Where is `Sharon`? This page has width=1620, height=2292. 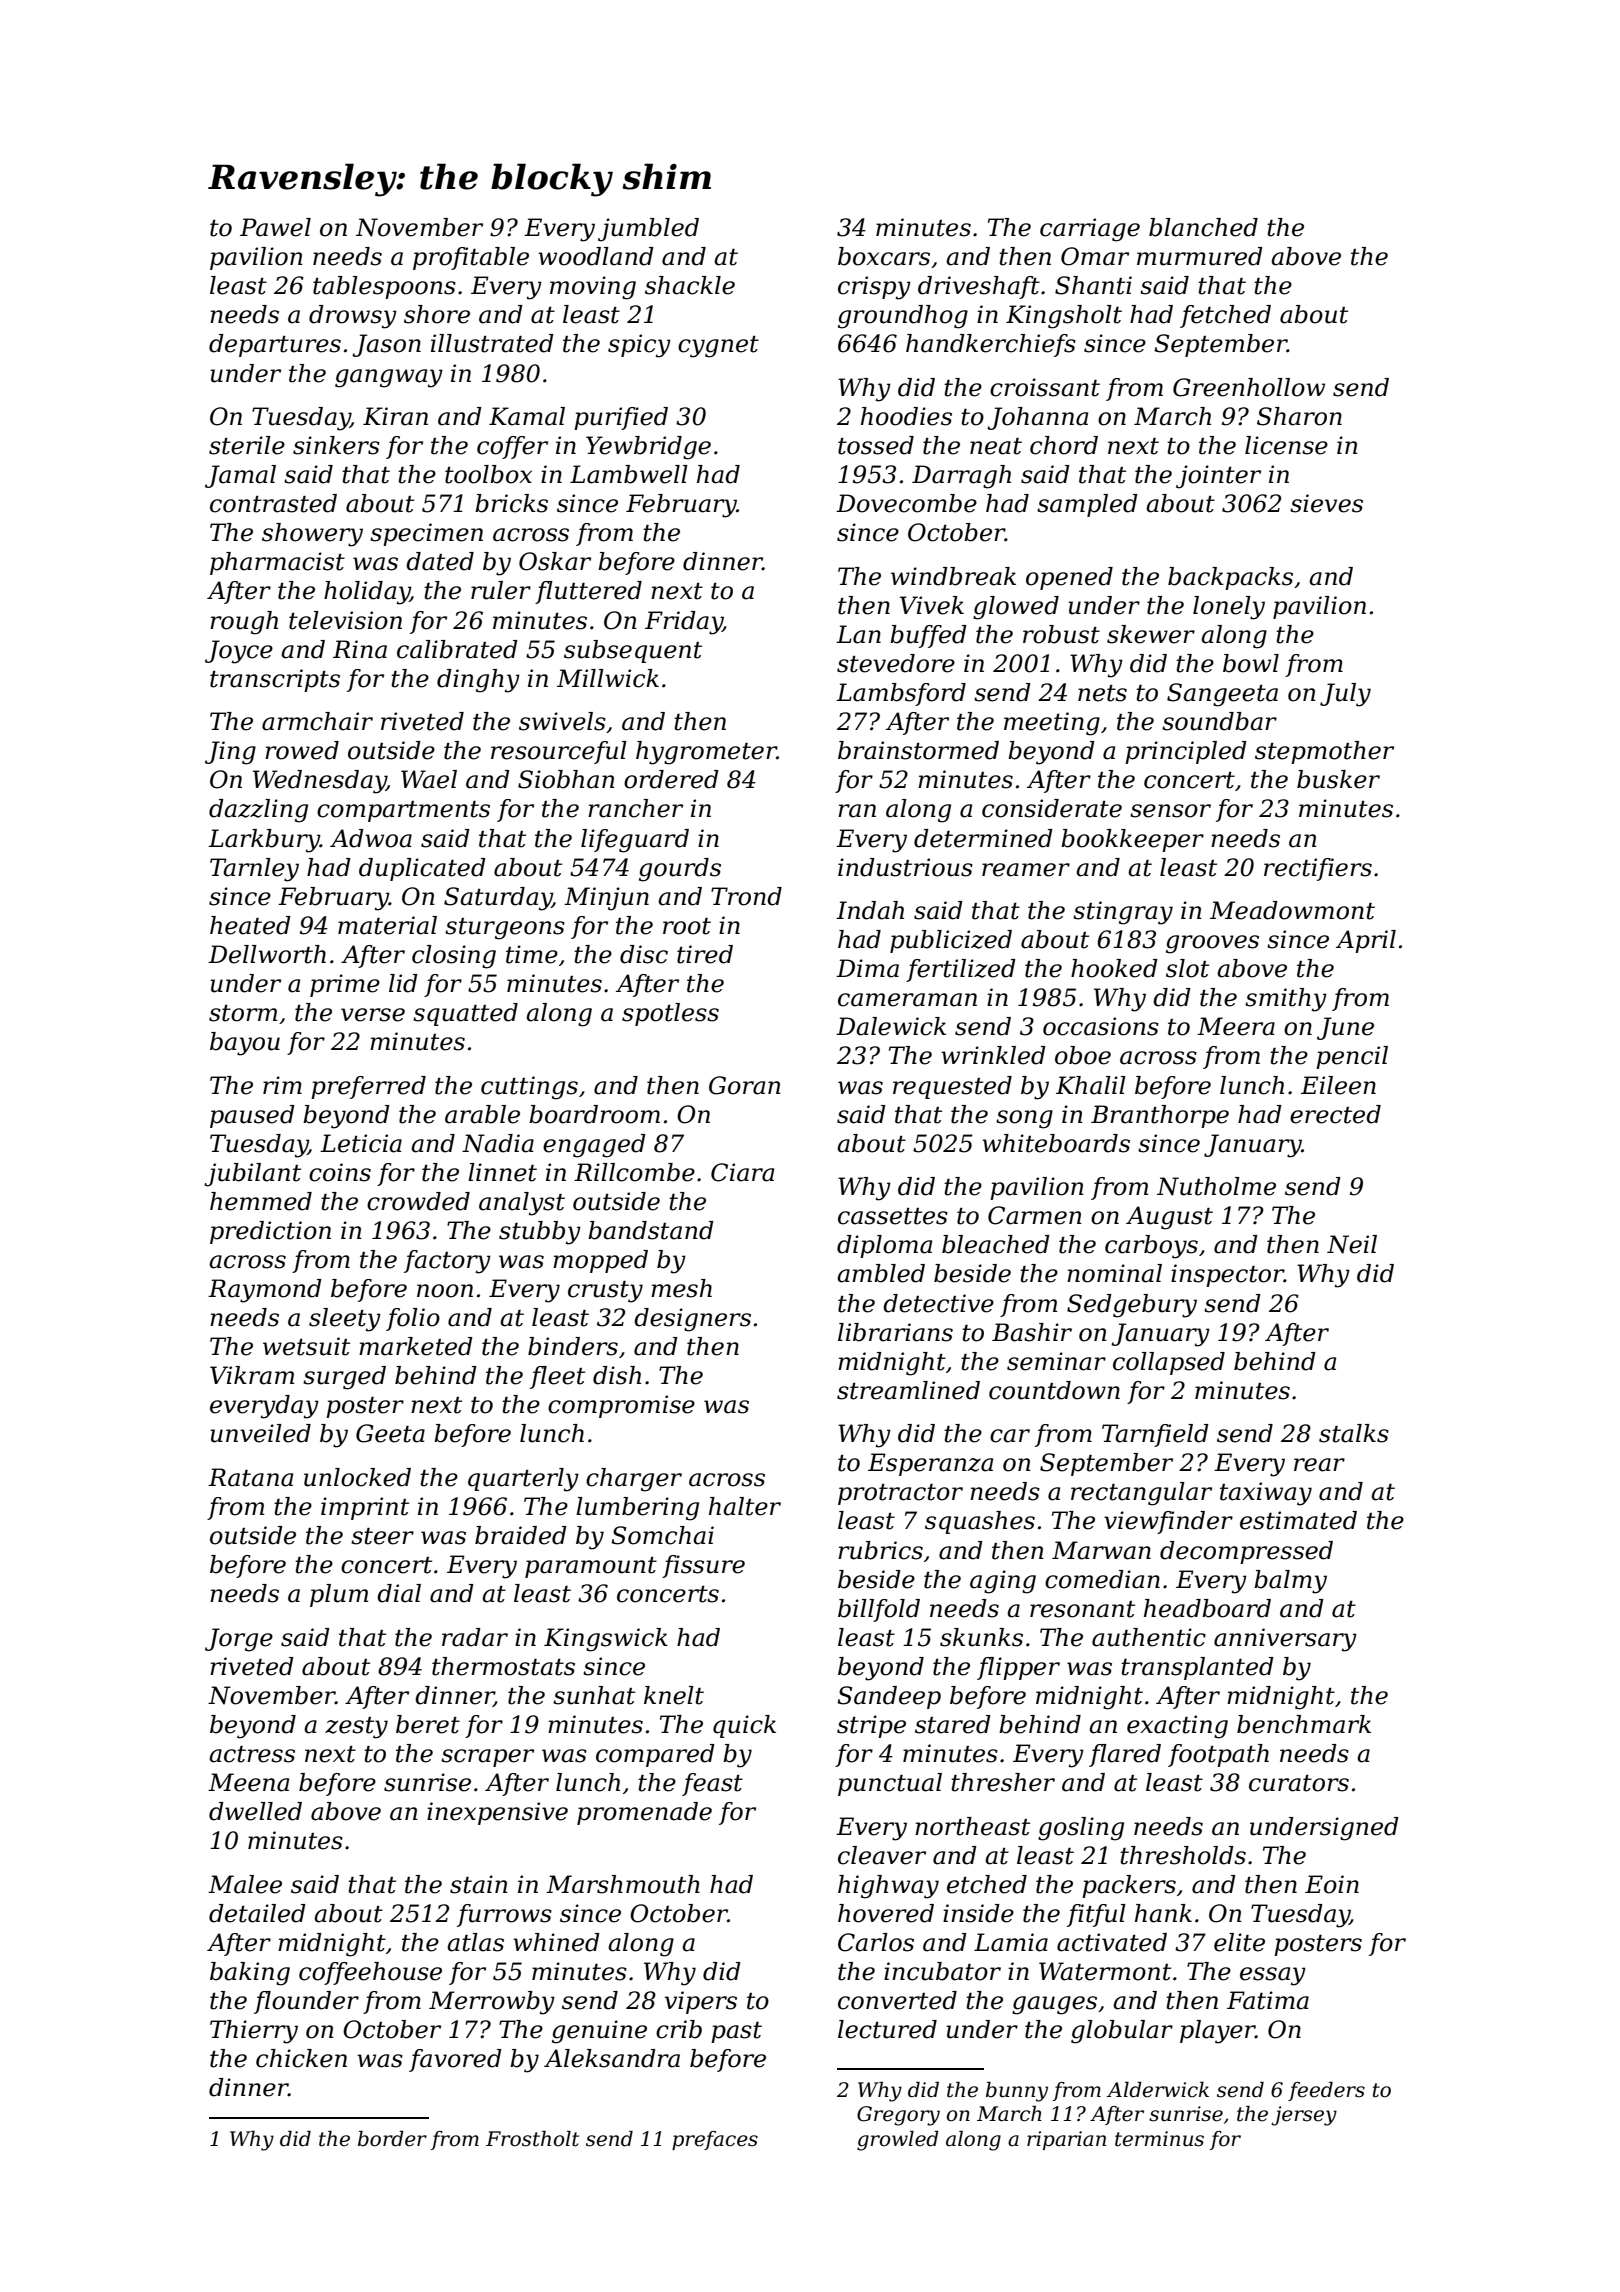 Sharon is located at coordinates (1299, 416).
